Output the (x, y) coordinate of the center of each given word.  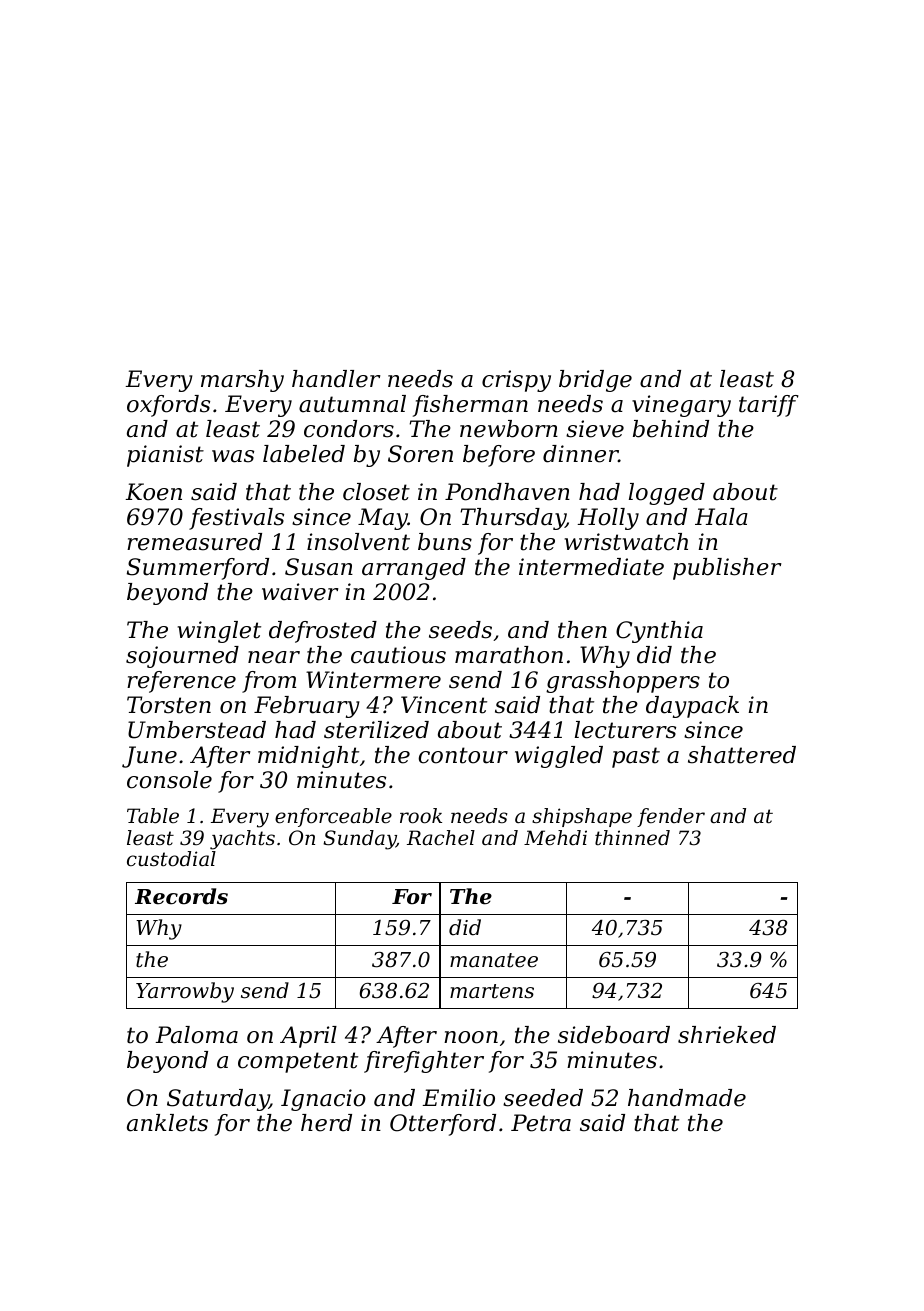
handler (336, 379)
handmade (687, 1098)
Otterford (443, 1125)
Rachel (441, 838)
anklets (167, 1123)
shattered (742, 755)
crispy (516, 381)
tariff (769, 406)
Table (153, 816)
